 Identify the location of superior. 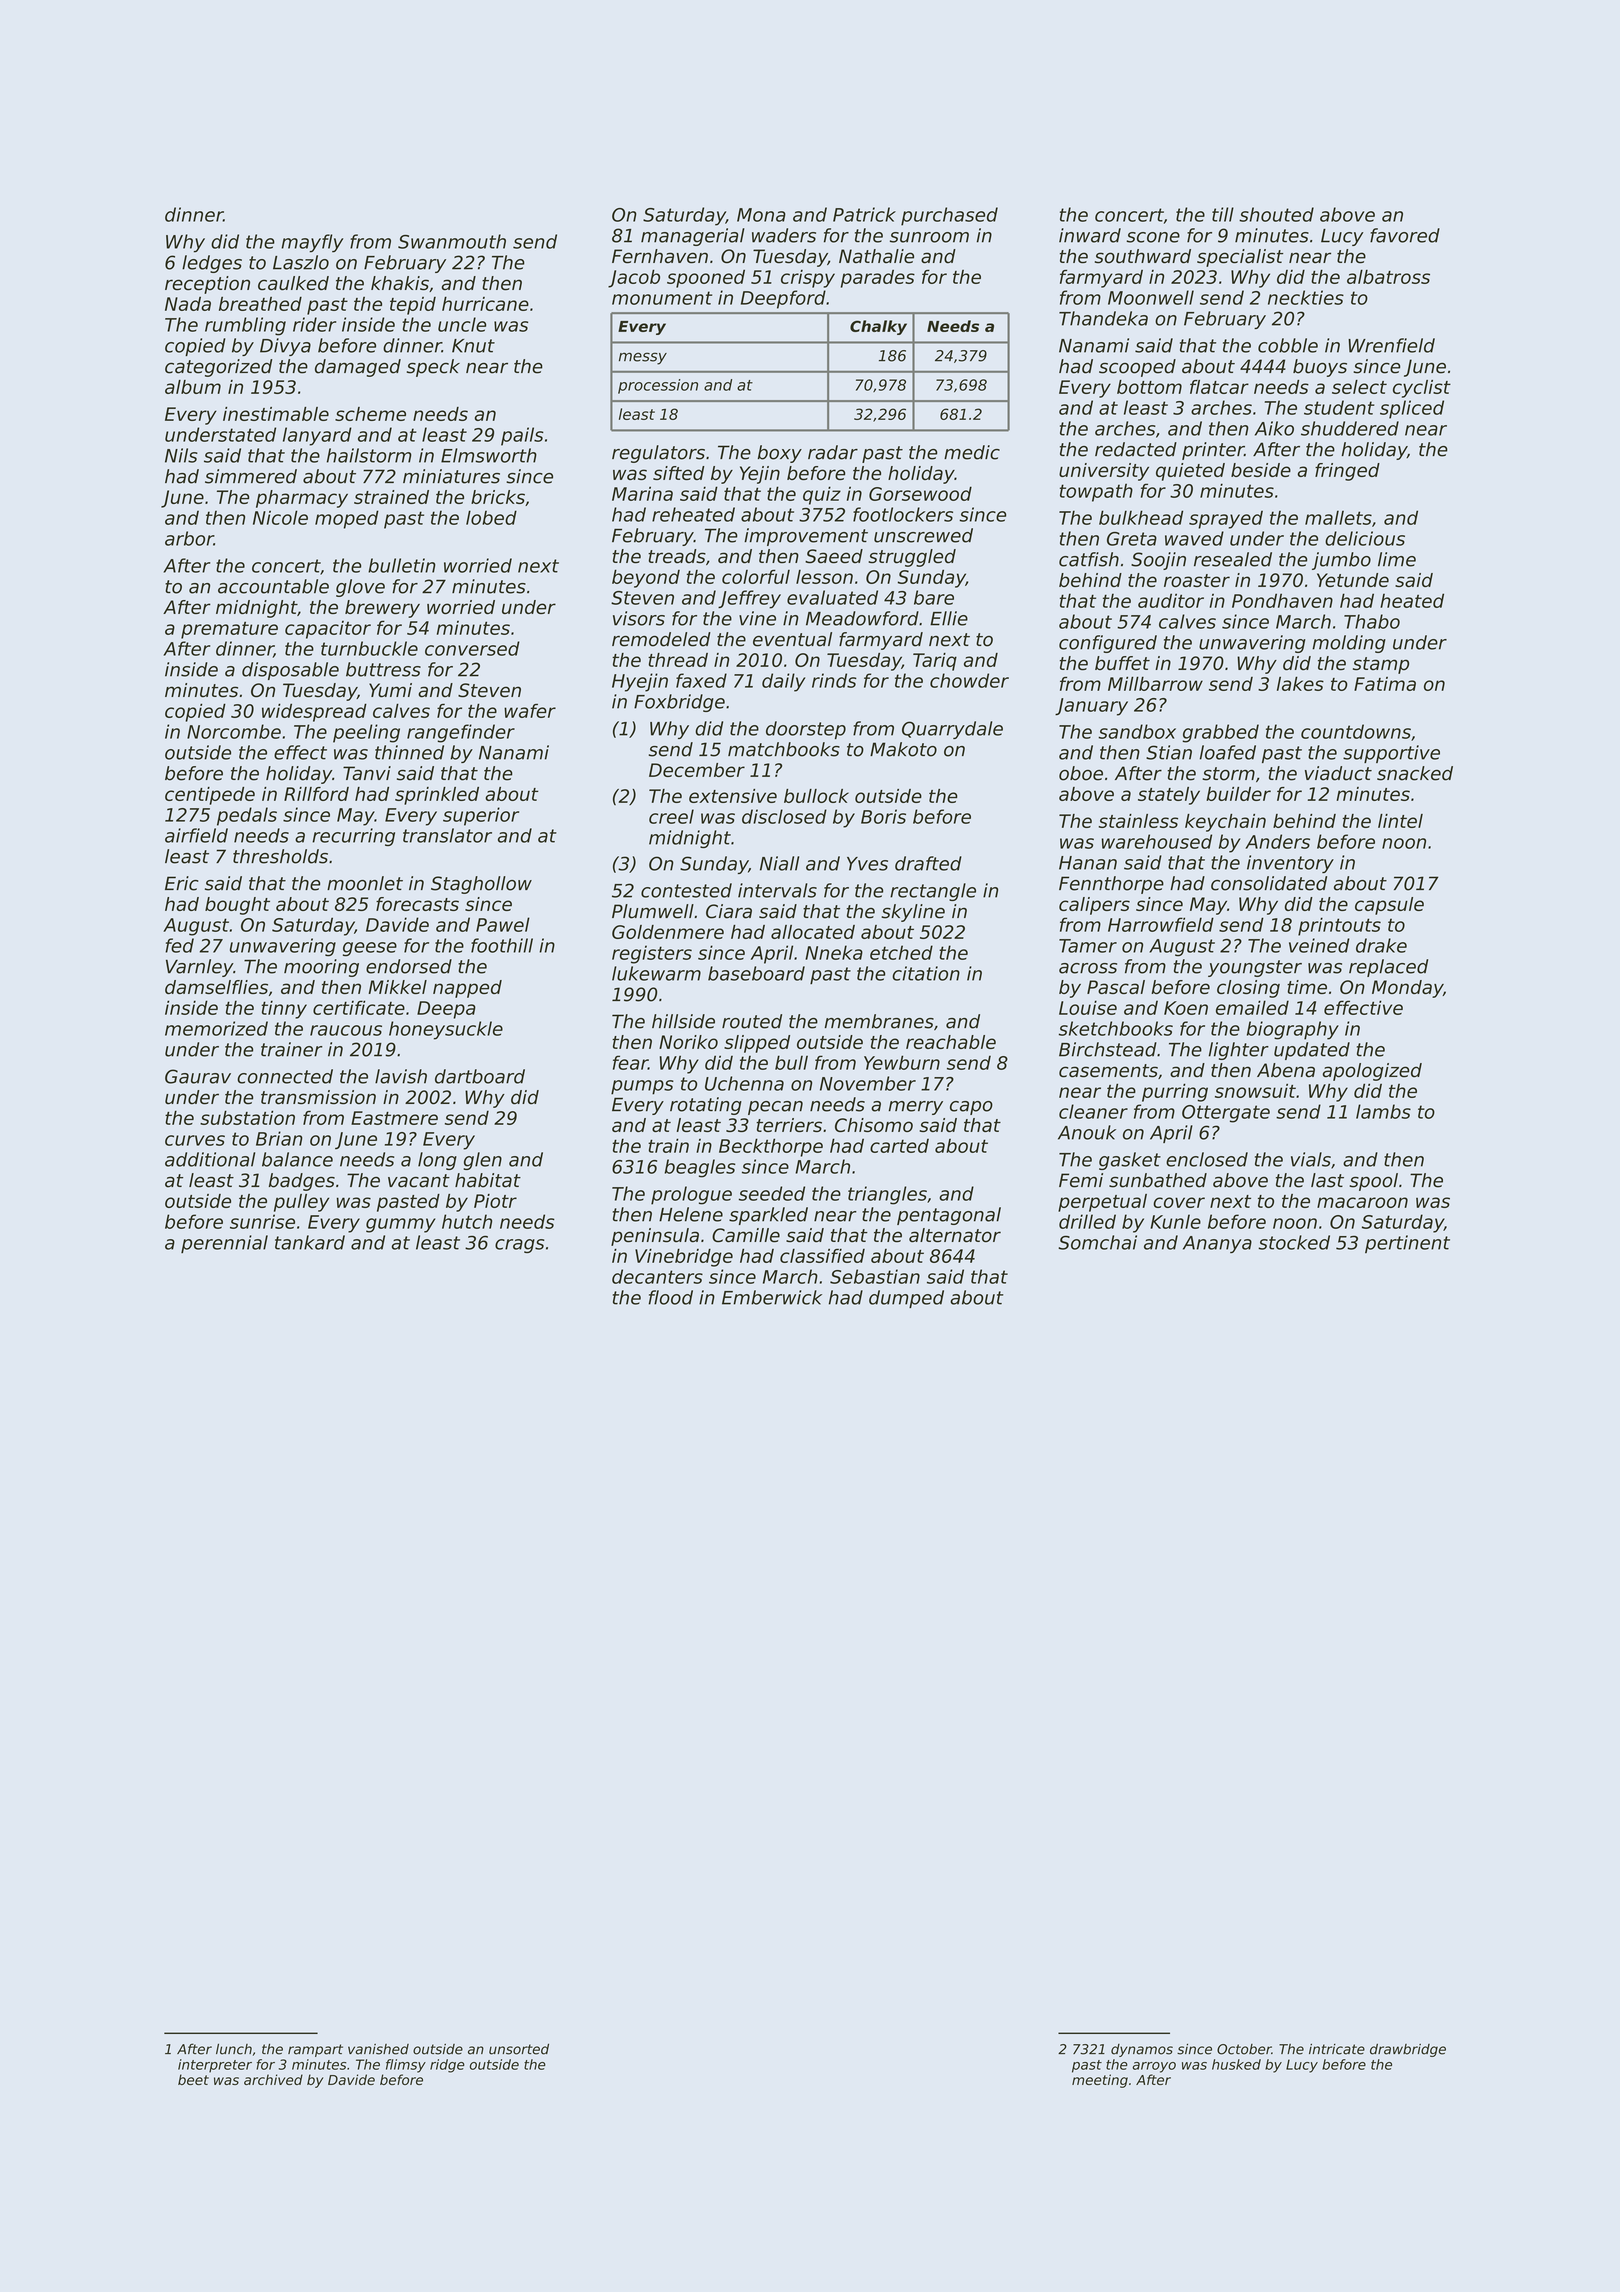
(481, 816).
